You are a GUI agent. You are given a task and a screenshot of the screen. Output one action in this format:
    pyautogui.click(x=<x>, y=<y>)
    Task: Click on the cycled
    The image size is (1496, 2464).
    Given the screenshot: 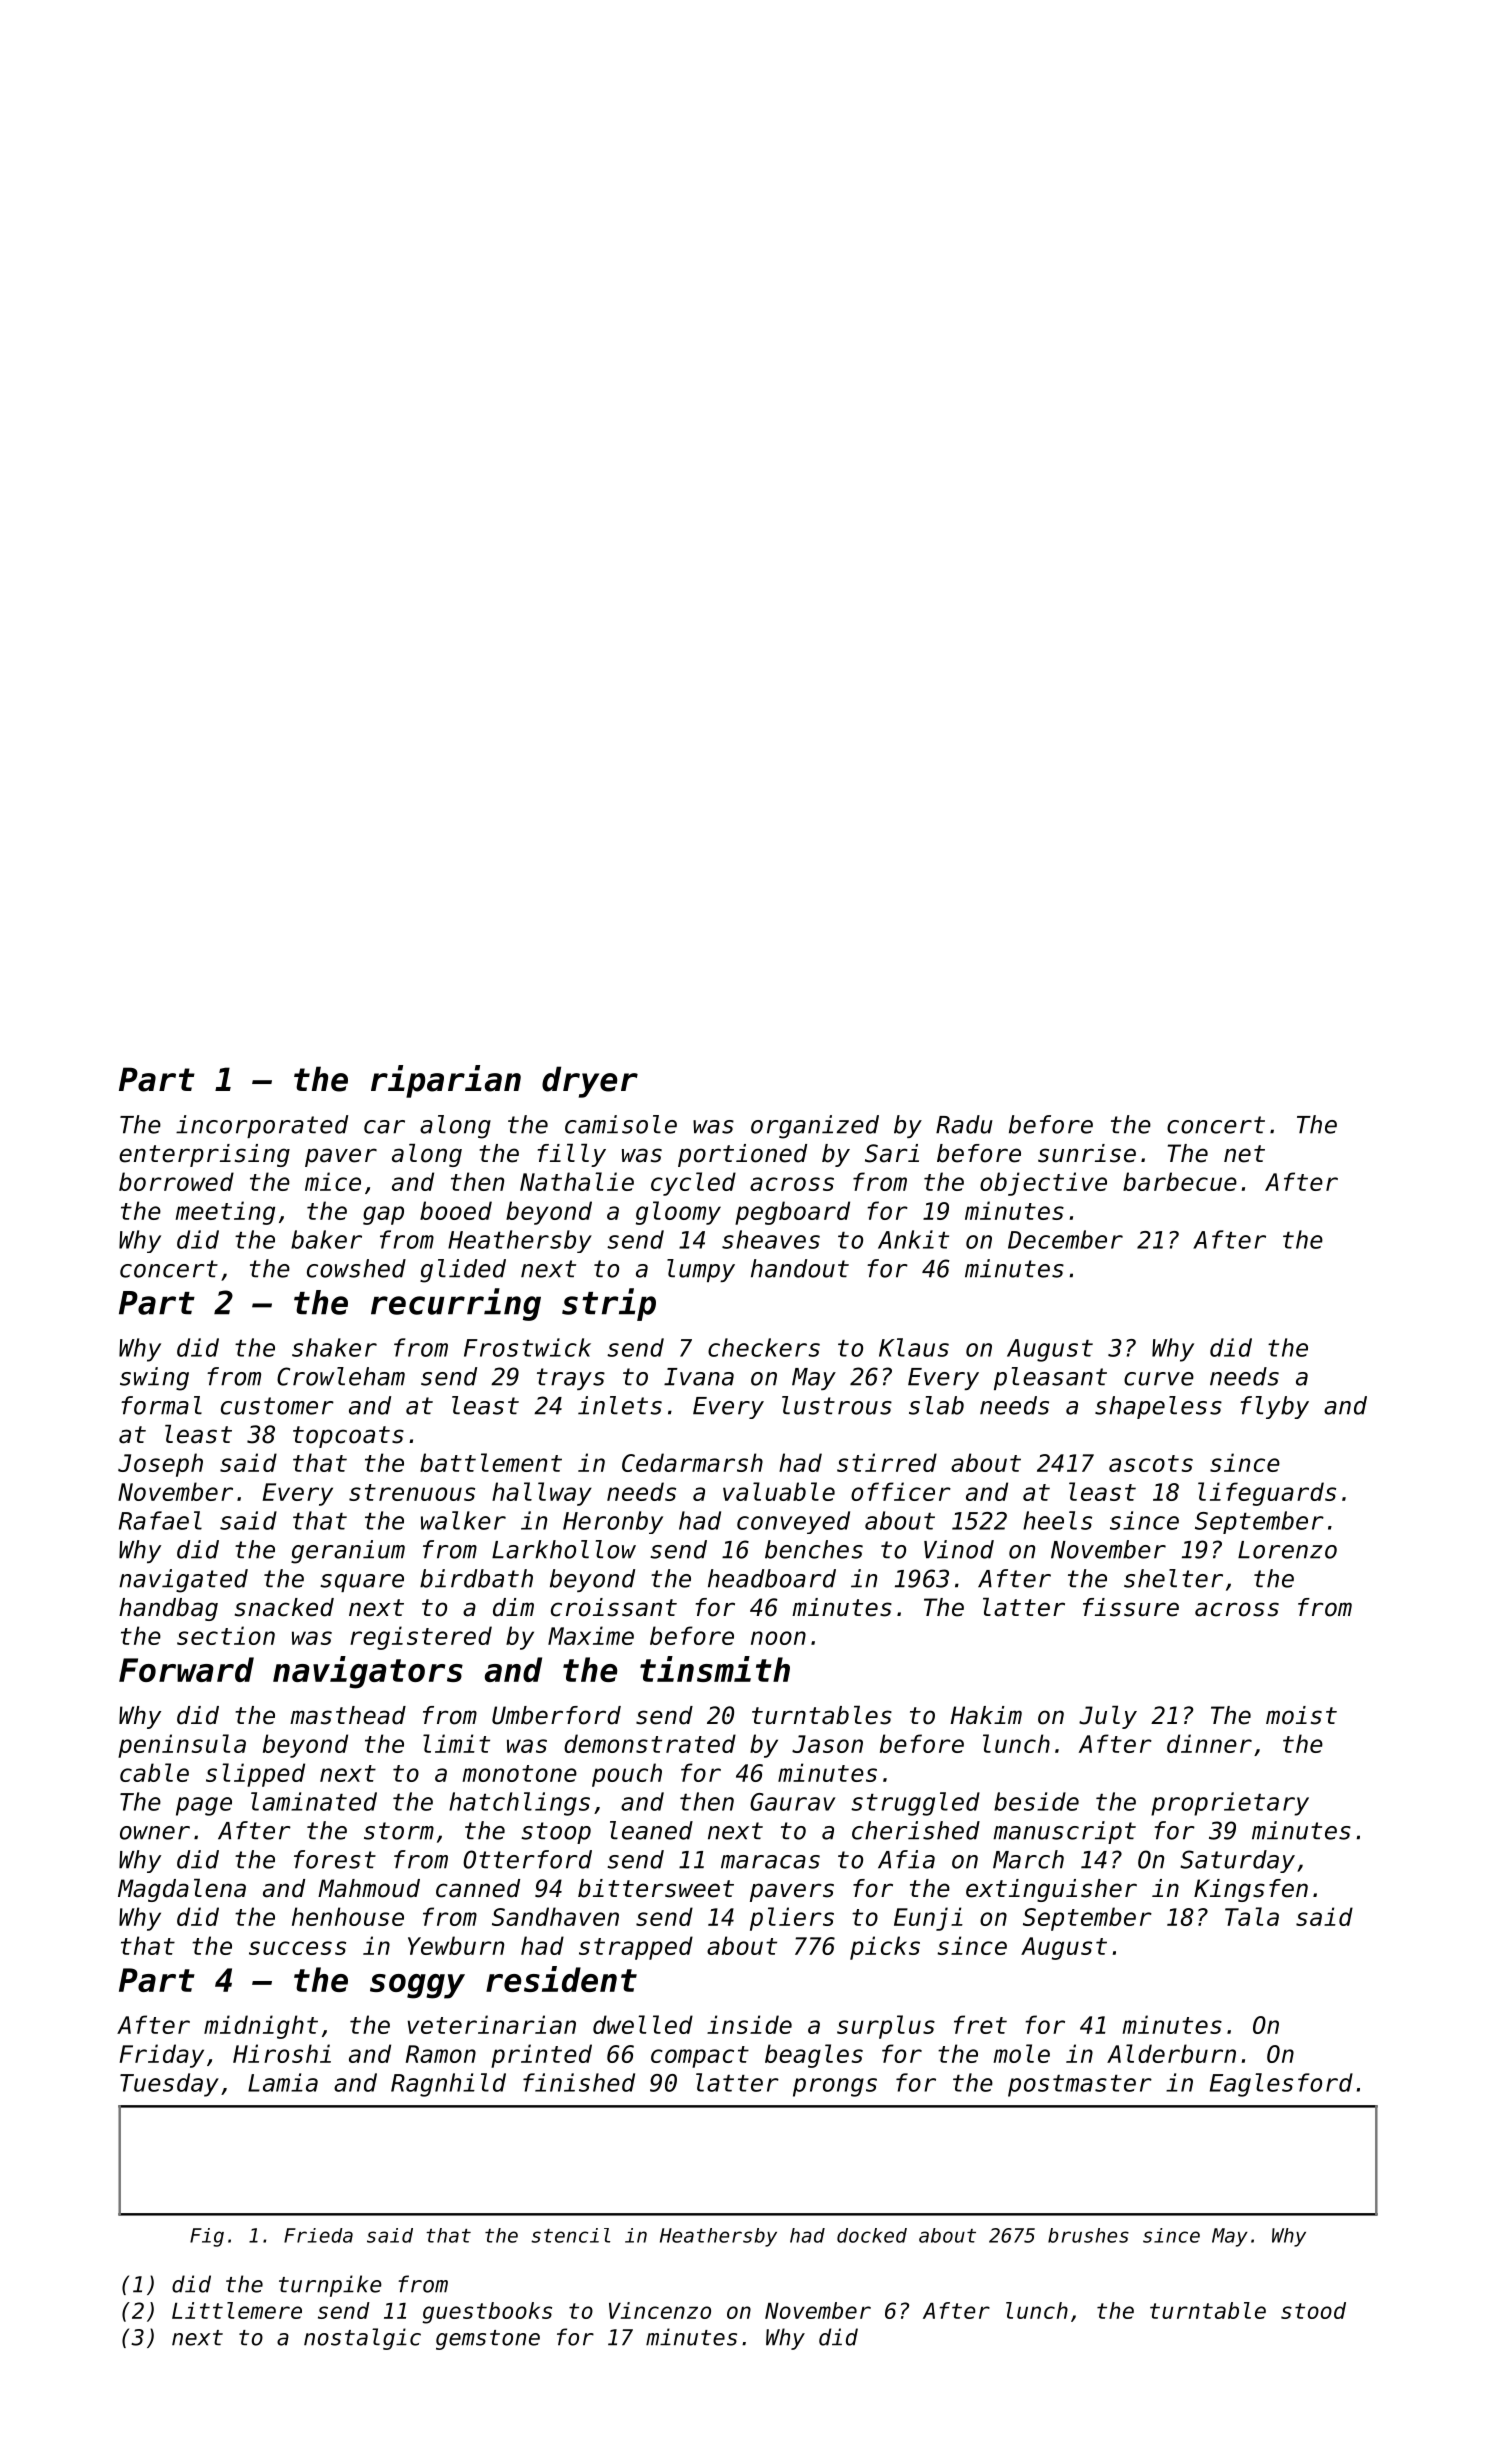 What is the action you would take?
    pyautogui.click(x=693, y=1184)
